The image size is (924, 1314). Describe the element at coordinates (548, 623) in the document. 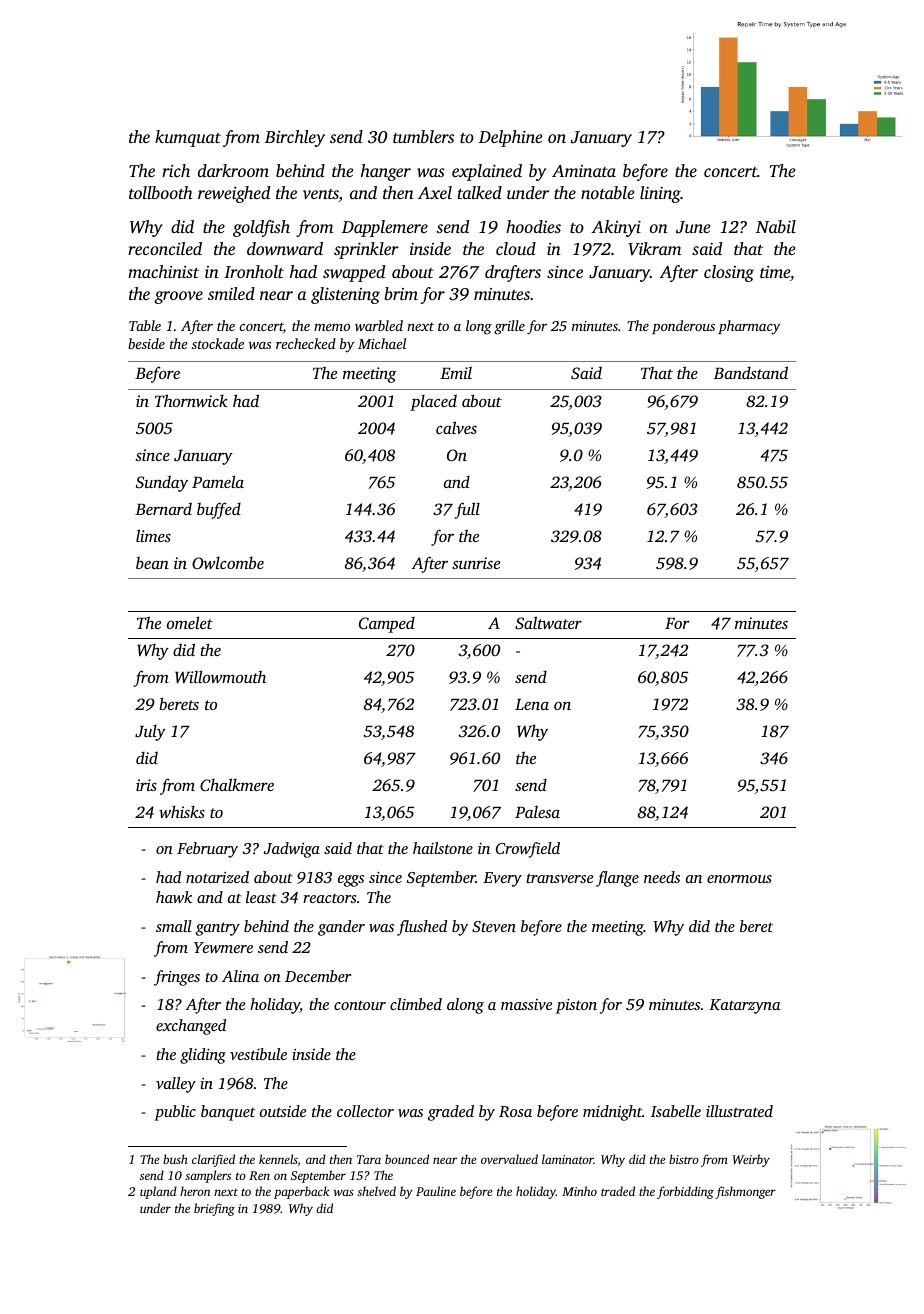

I see `Saltwater` at that location.
